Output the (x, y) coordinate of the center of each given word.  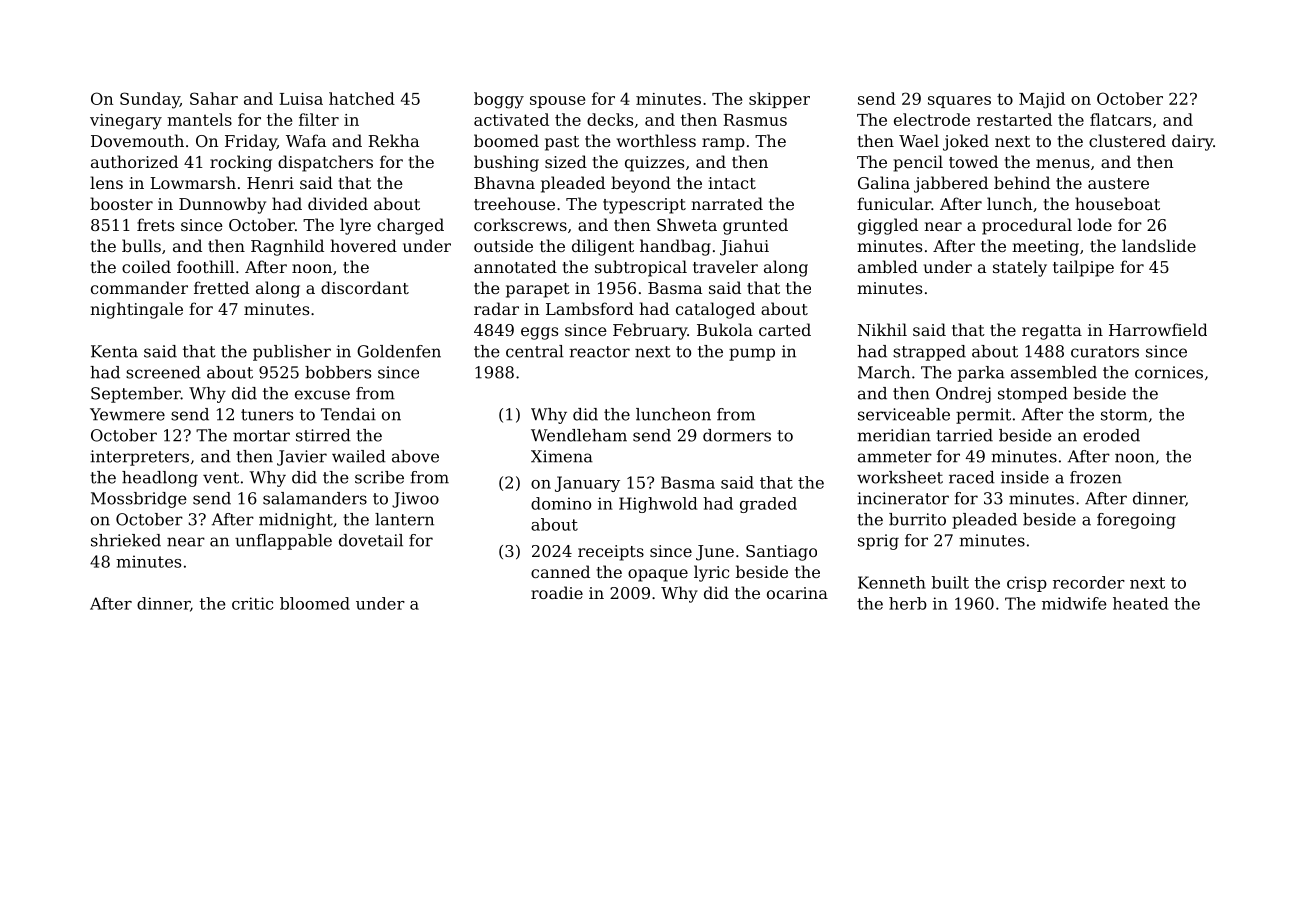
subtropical (641, 268)
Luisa (301, 99)
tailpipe (1083, 268)
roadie (557, 592)
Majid (1042, 100)
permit (983, 416)
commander (139, 287)
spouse (557, 102)
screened (163, 372)
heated (1140, 603)
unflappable (283, 542)
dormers (737, 435)
